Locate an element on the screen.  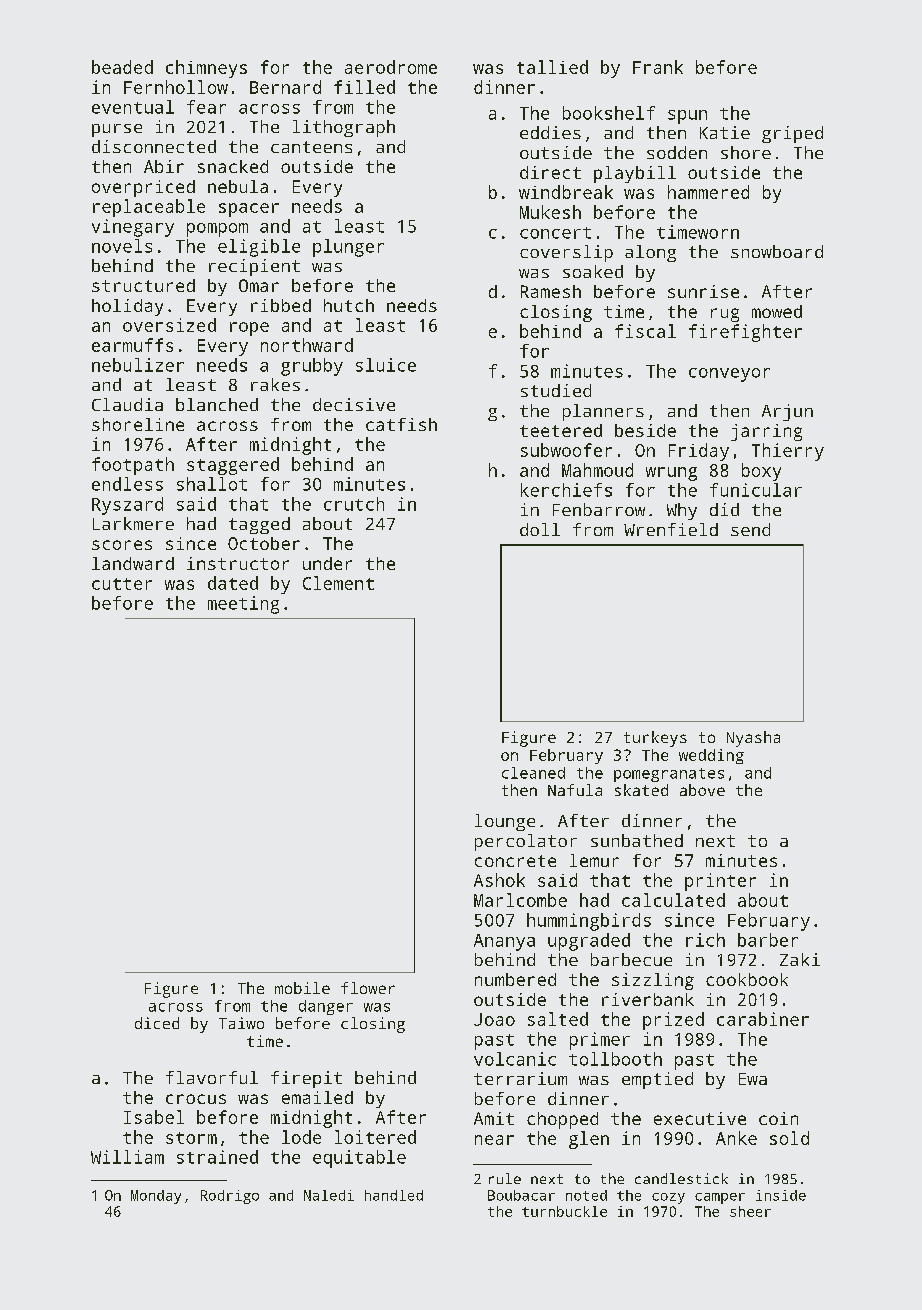
mowed is located at coordinates (777, 311).
